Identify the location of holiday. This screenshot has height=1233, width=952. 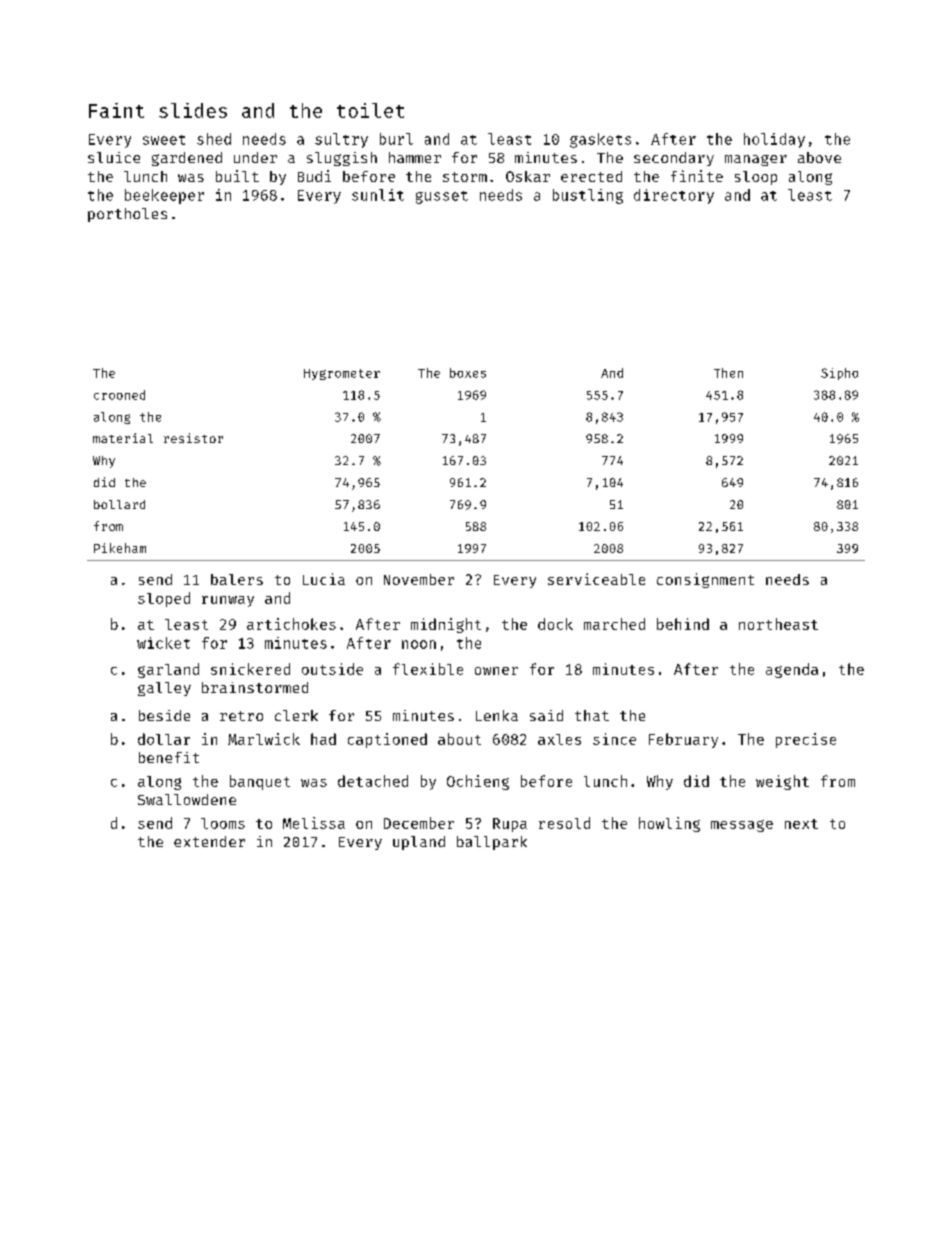
(774, 140).
